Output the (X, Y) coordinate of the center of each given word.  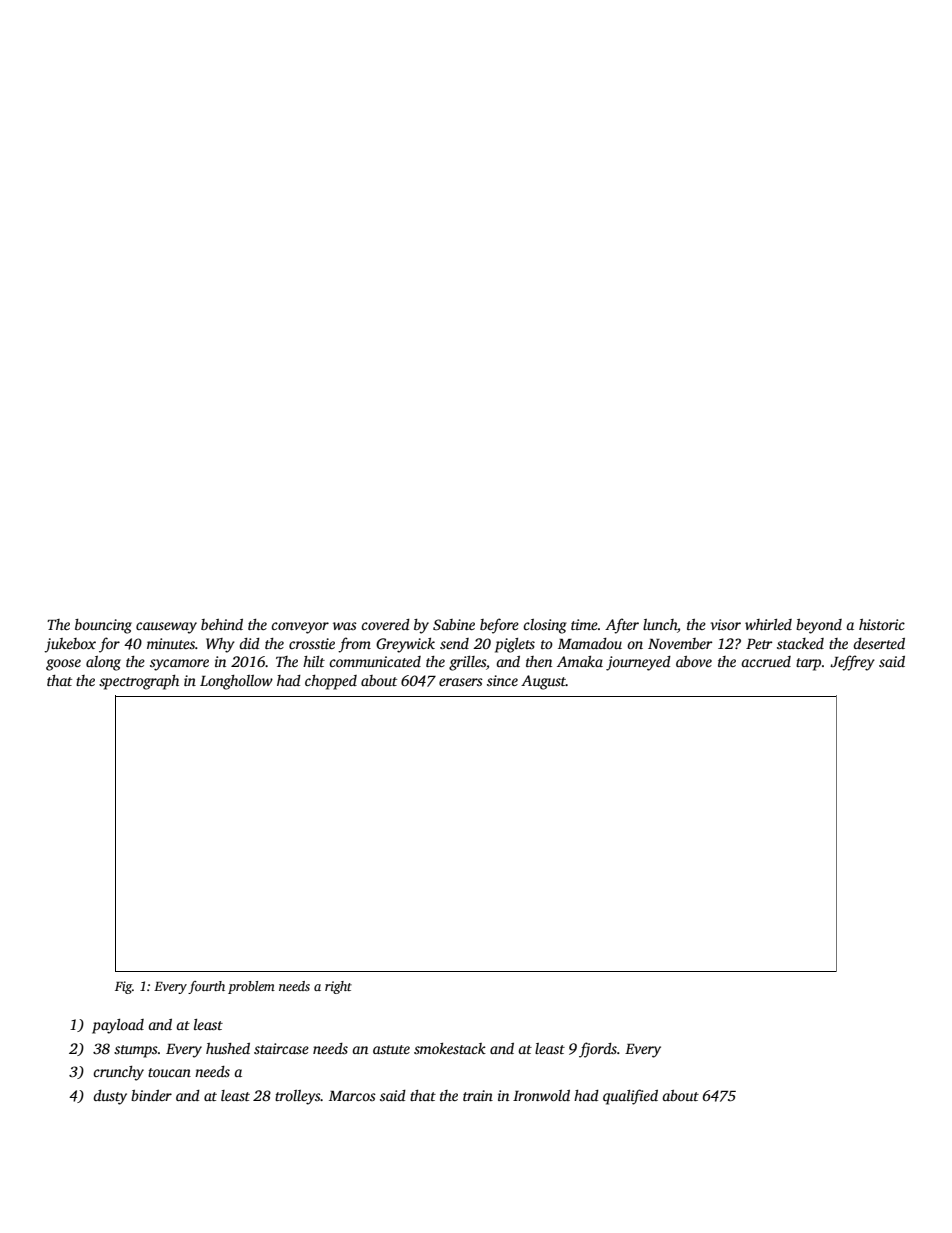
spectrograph (139, 682)
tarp (808, 664)
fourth (206, 987)
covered (385, 624)
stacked (800, 643)
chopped (331, 682)
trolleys (298, 1097)
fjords (598, 1050)
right (338, 987)
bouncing (103, 626)
